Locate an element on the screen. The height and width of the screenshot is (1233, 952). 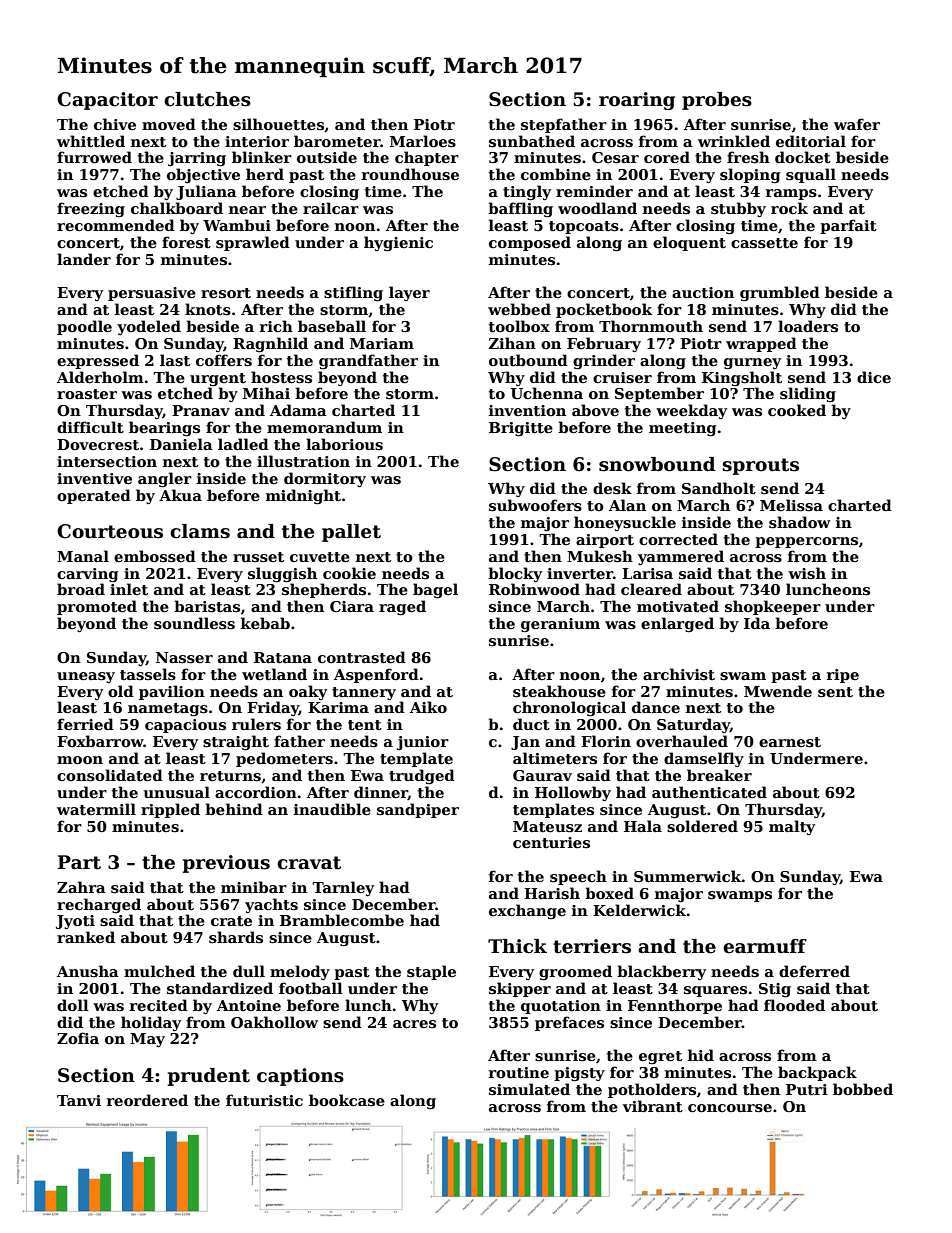
Capacitor is located at coordinates (107, 101).
